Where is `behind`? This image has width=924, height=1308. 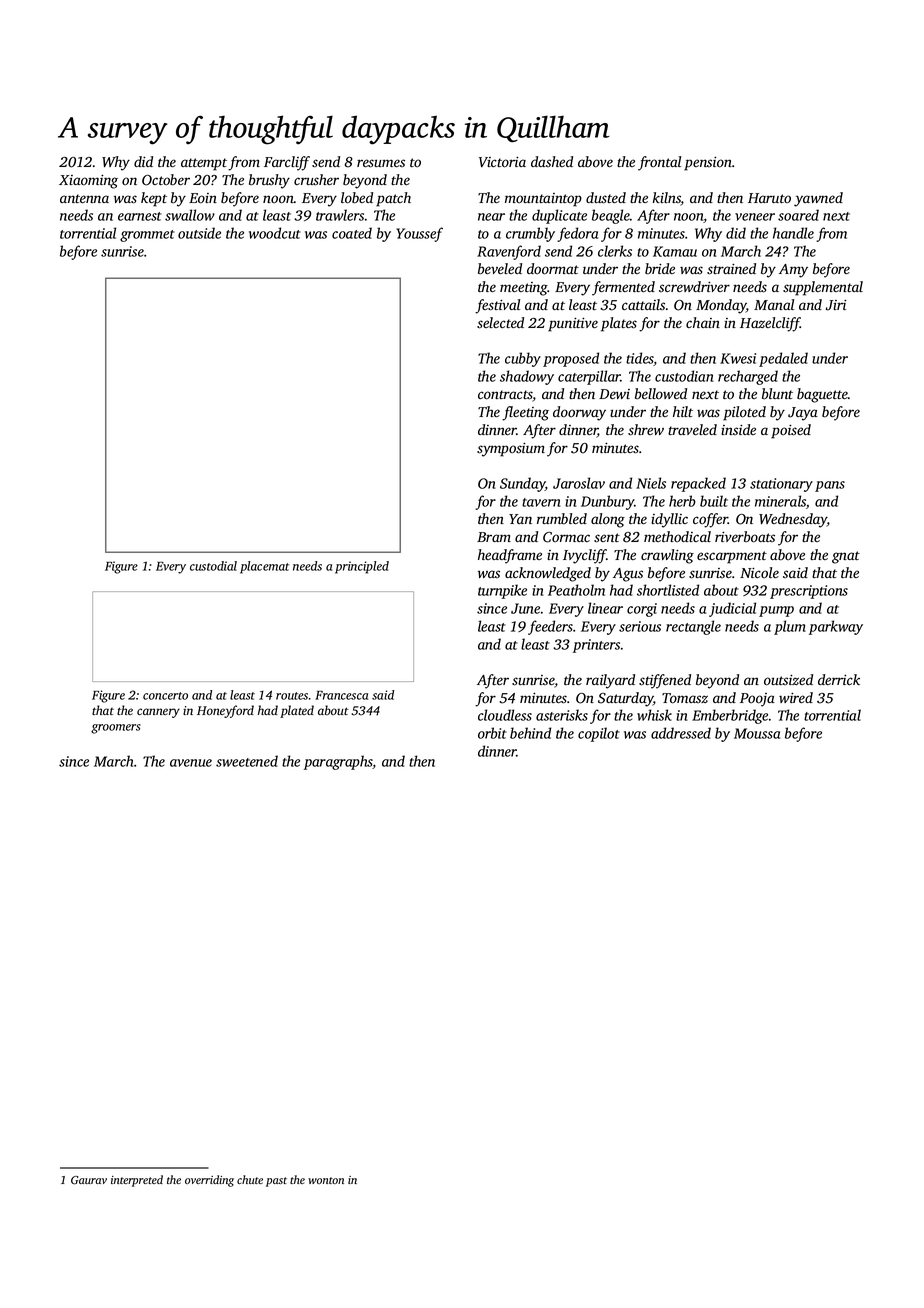 behind is located at coordinates (530, 733).
